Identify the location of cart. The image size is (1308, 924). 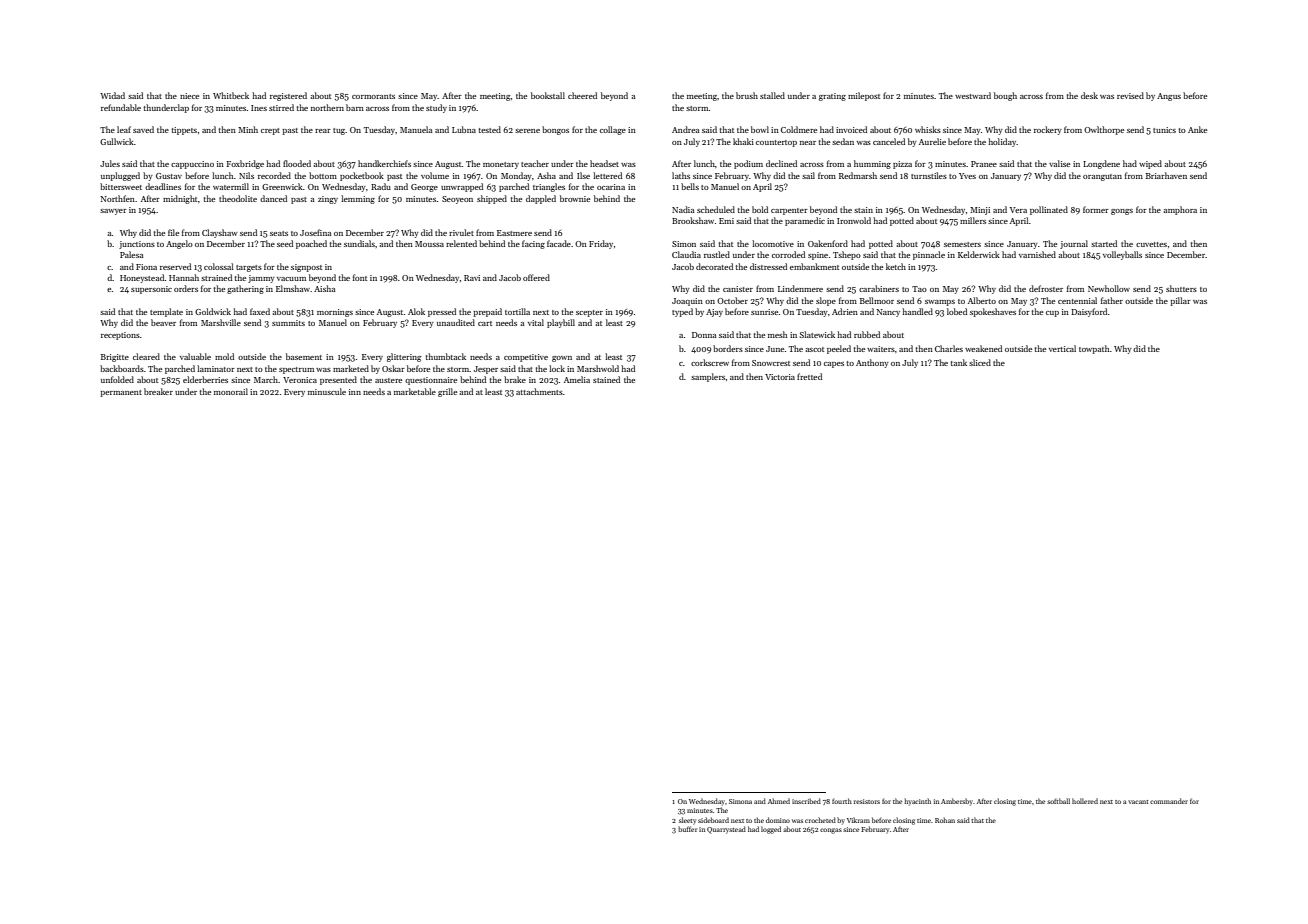
(485, 323).
